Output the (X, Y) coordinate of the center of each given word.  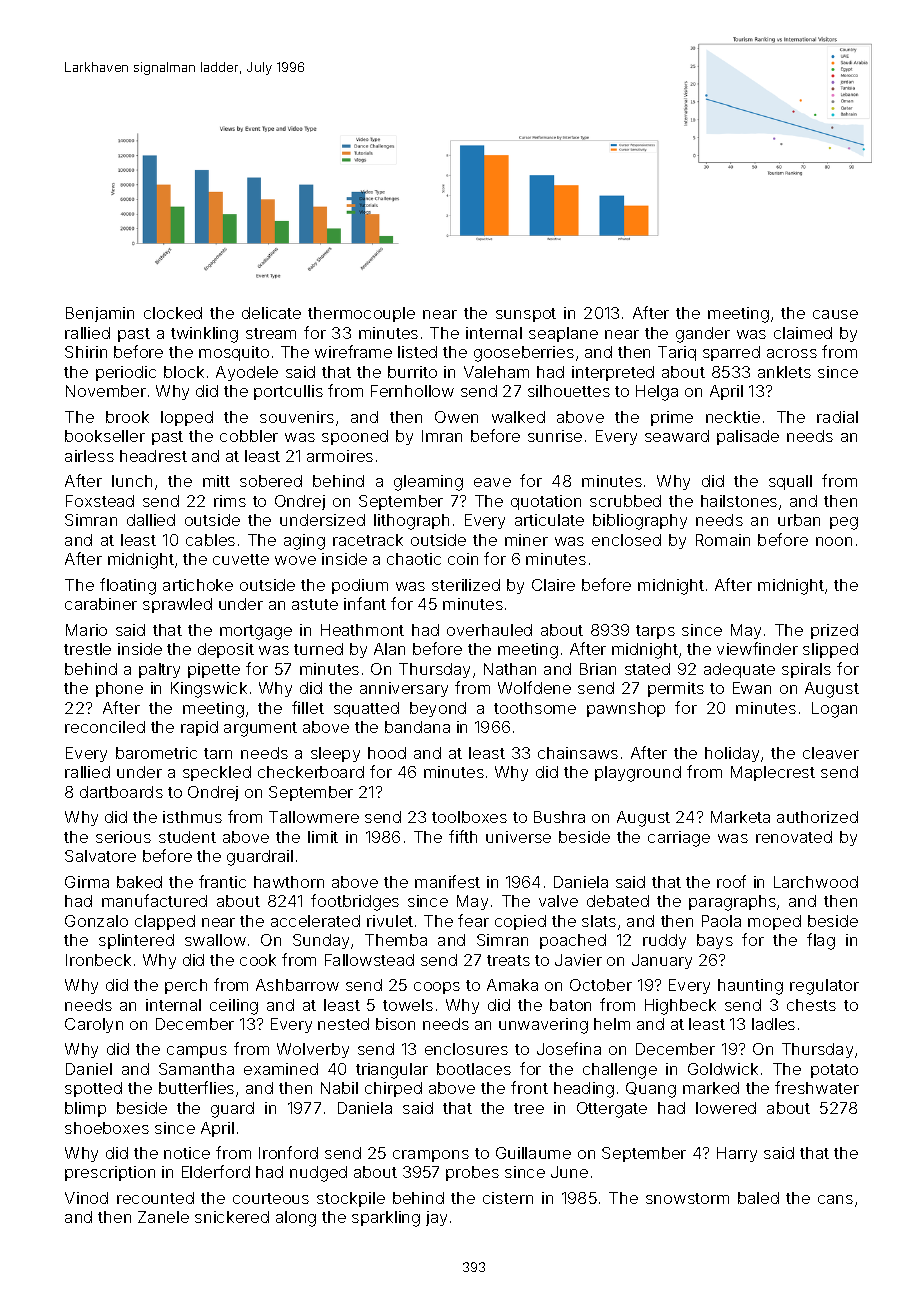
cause (835, 314)
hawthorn (289, 882)
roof (731, 881)
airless (89, 456)
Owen (456, 417)
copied (520, 922)
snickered (232, 1217)
